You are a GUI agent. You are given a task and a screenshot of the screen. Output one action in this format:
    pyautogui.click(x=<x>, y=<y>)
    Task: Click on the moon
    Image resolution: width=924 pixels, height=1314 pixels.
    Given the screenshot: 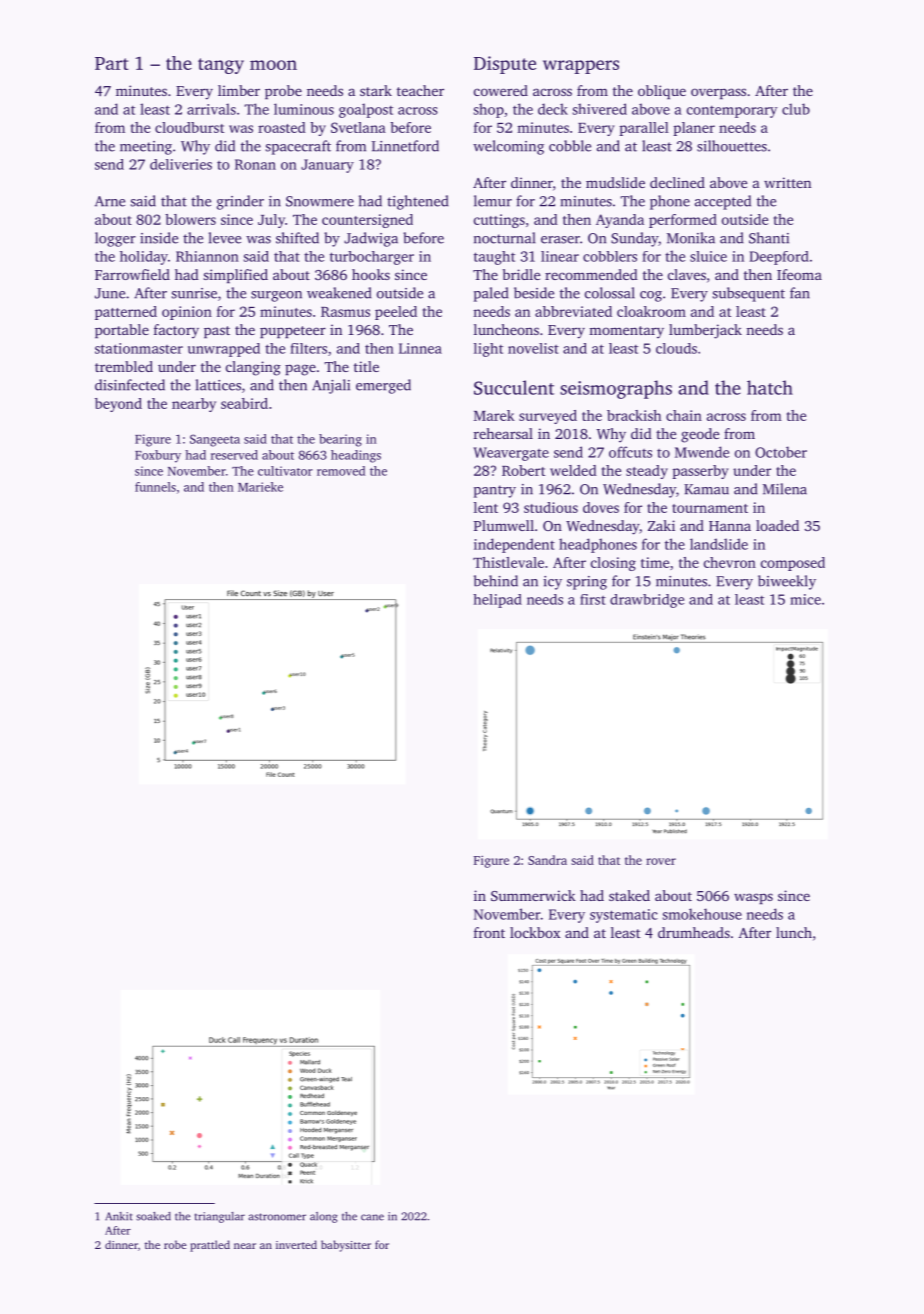 What is the action you would take?
    pyautogui.click(x=273, y=65)
